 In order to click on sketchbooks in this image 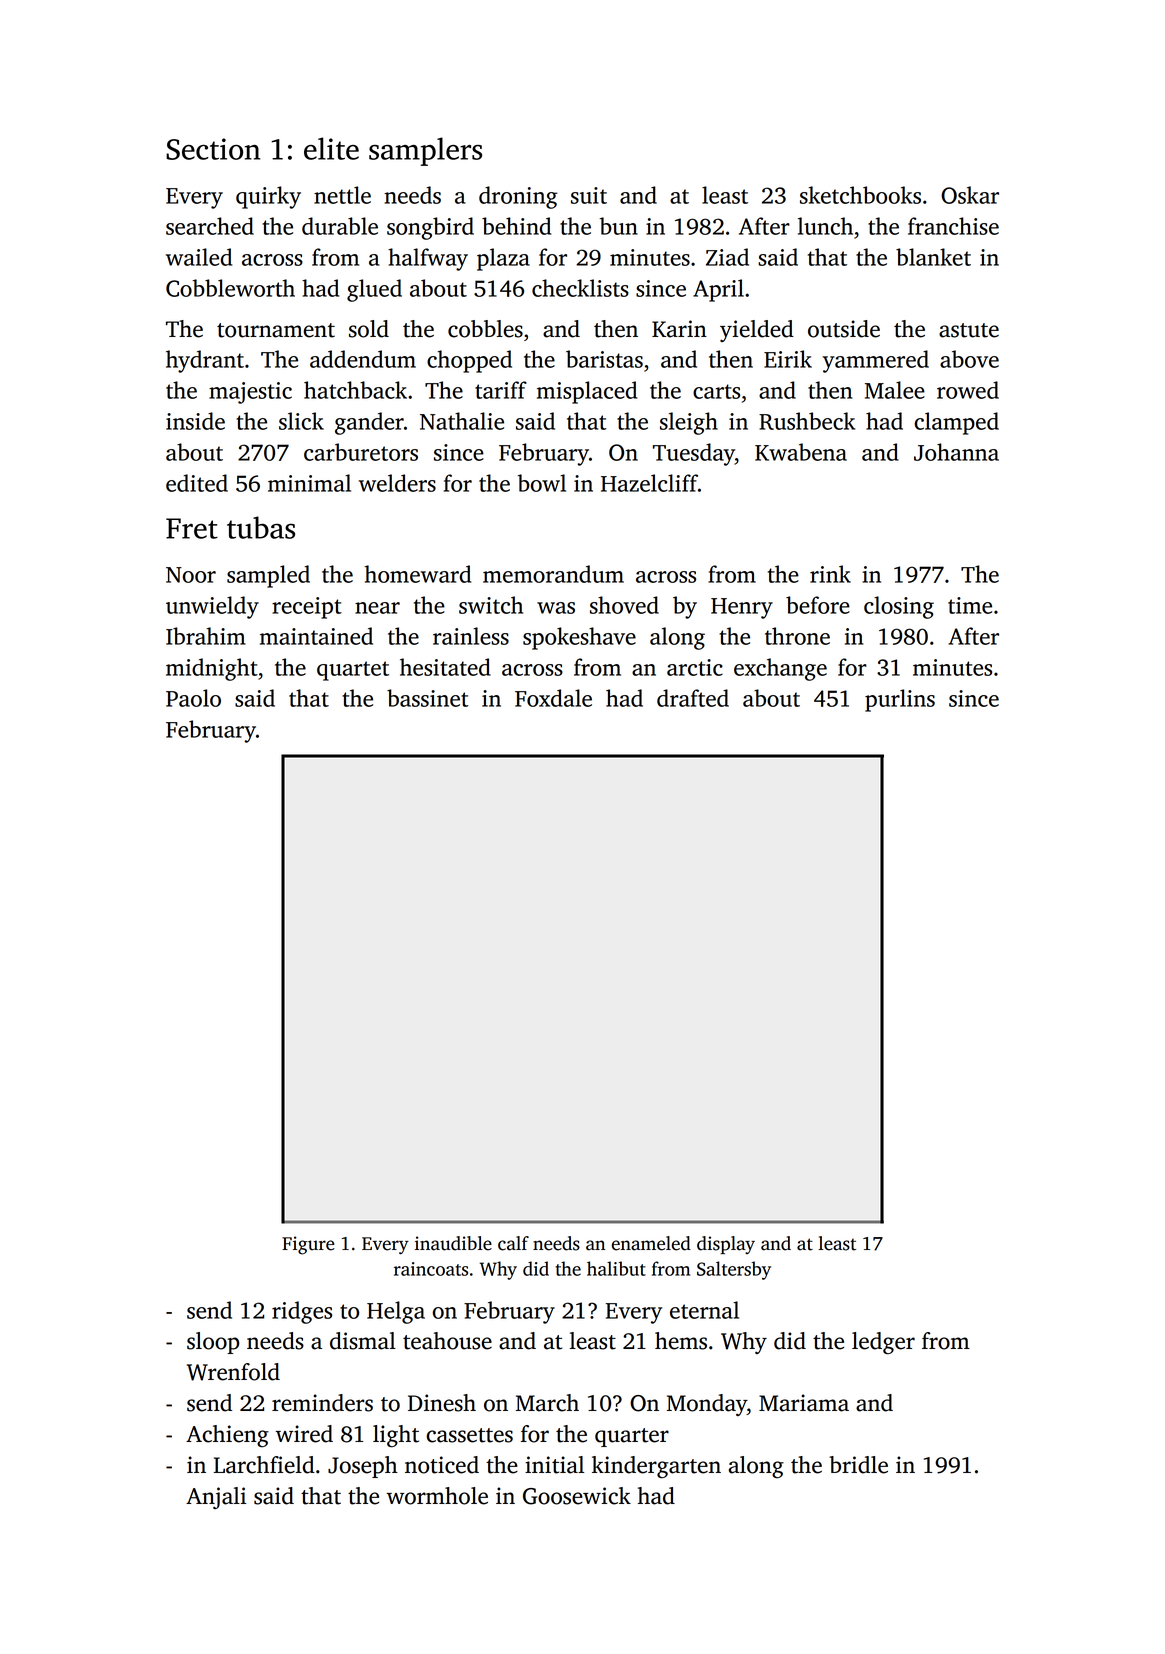, I will do `click(860, 195)`.
